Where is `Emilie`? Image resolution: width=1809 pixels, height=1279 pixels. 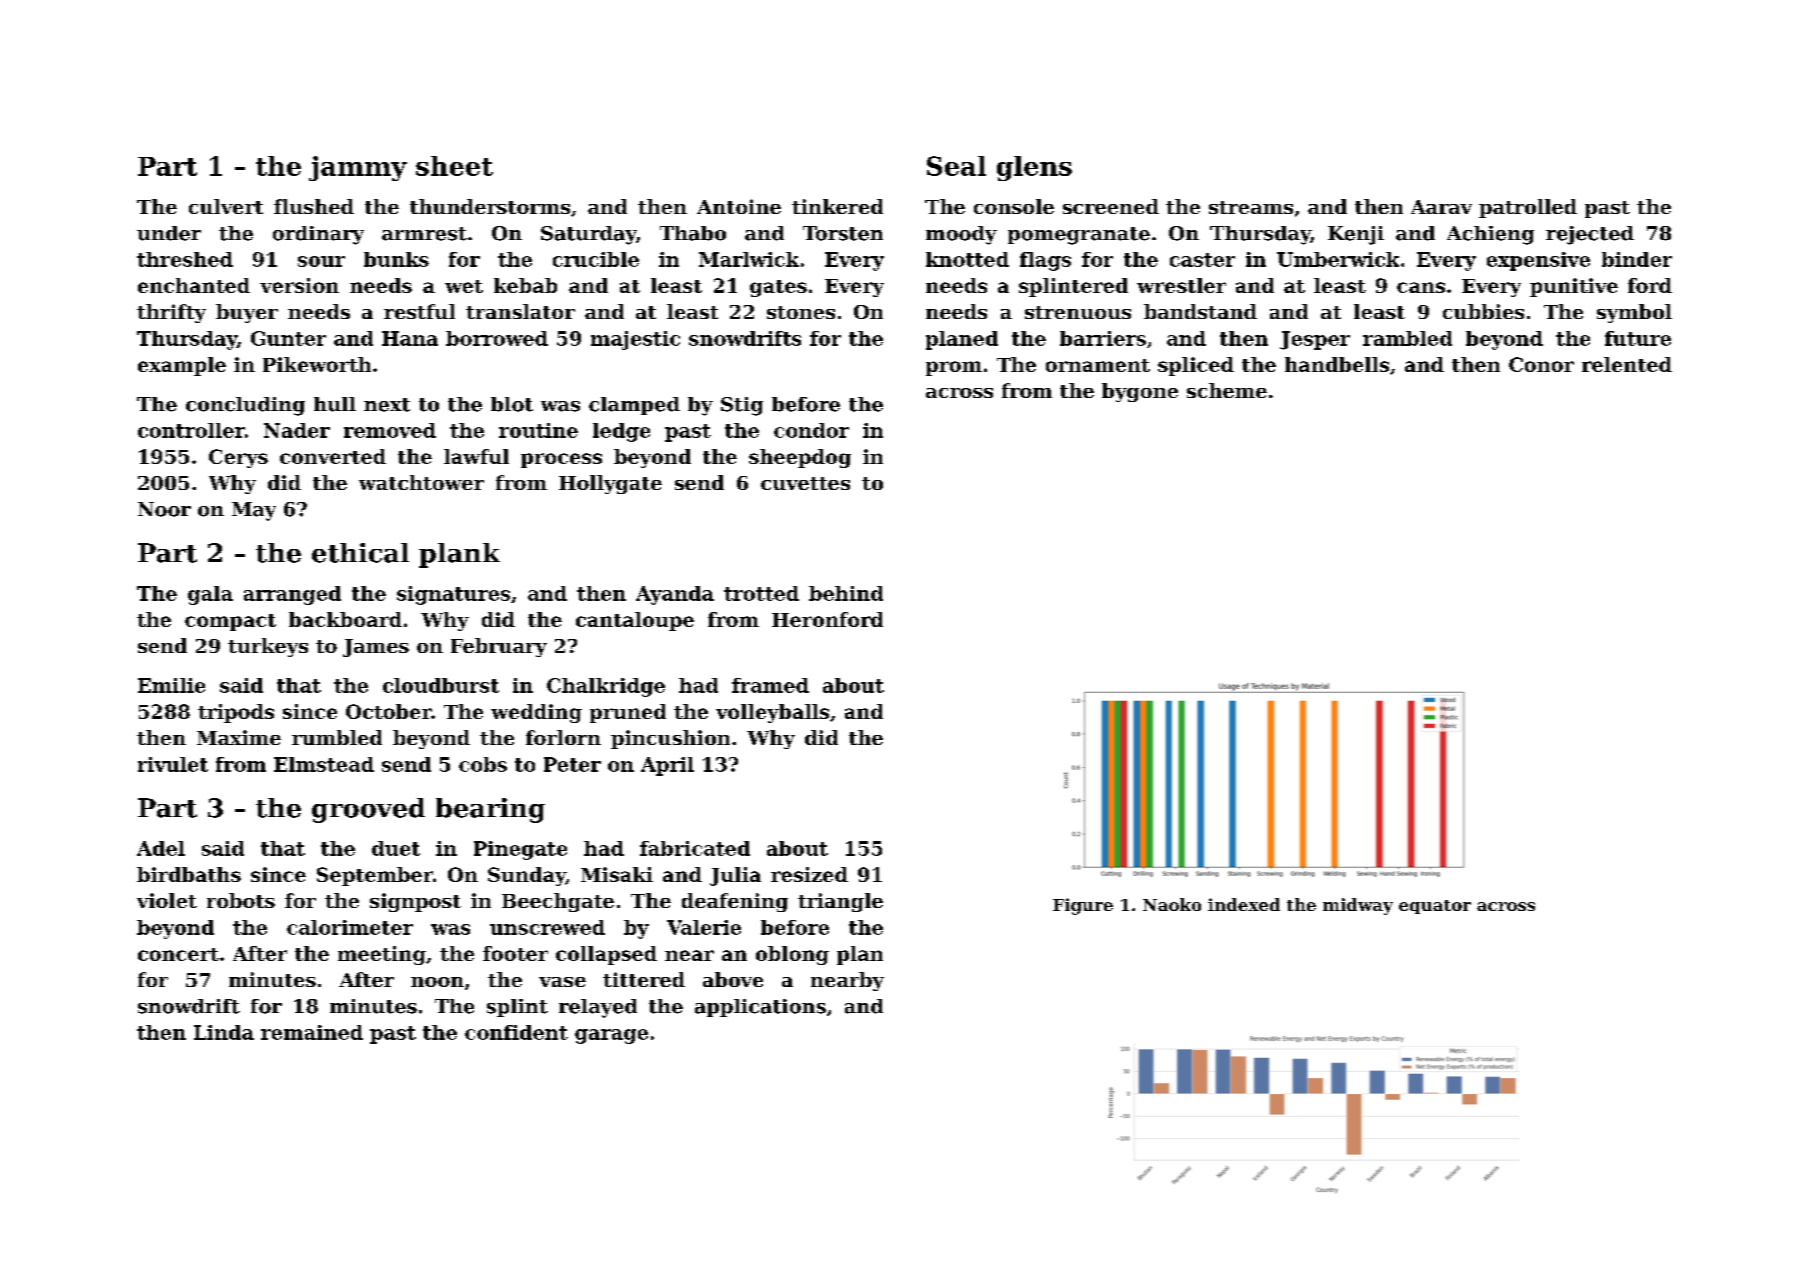
Emilie is located at coordinates (171, 685).
